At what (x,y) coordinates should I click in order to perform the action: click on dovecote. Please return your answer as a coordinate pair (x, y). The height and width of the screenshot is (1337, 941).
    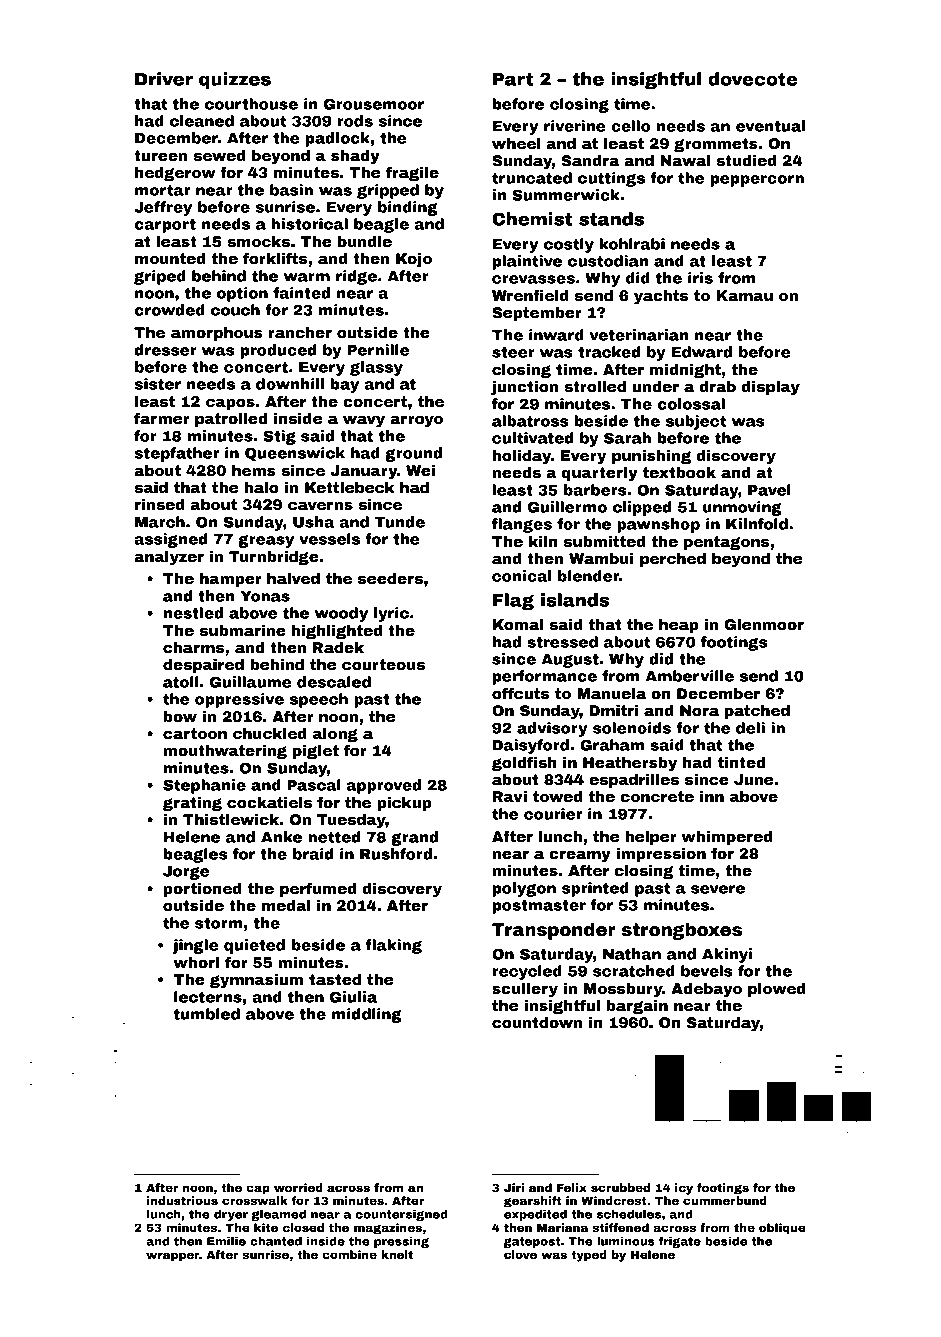
    Looking at the image, I should click on (753, 79).
